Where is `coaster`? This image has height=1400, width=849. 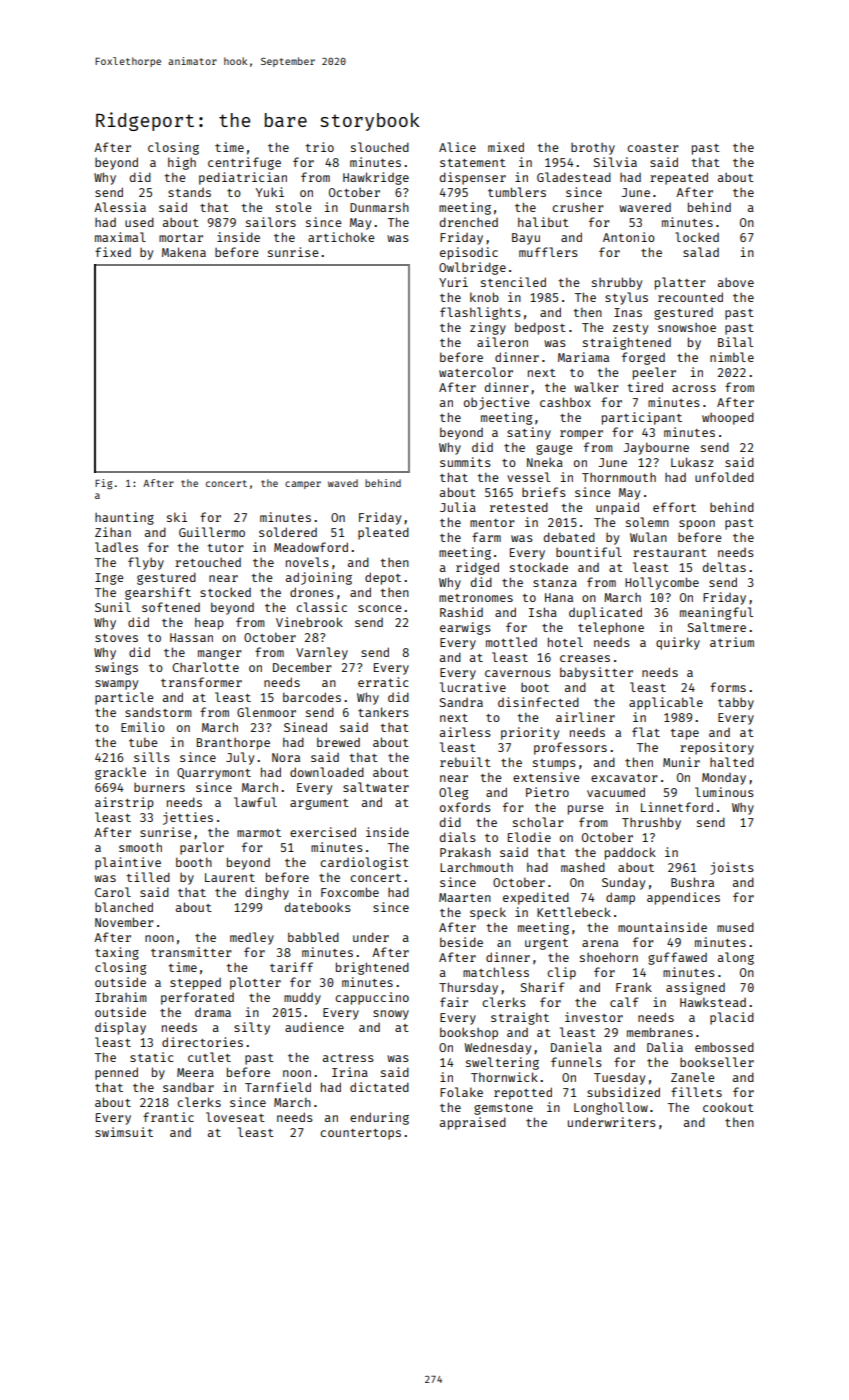 coaster is located at coordinates (653, 148).
